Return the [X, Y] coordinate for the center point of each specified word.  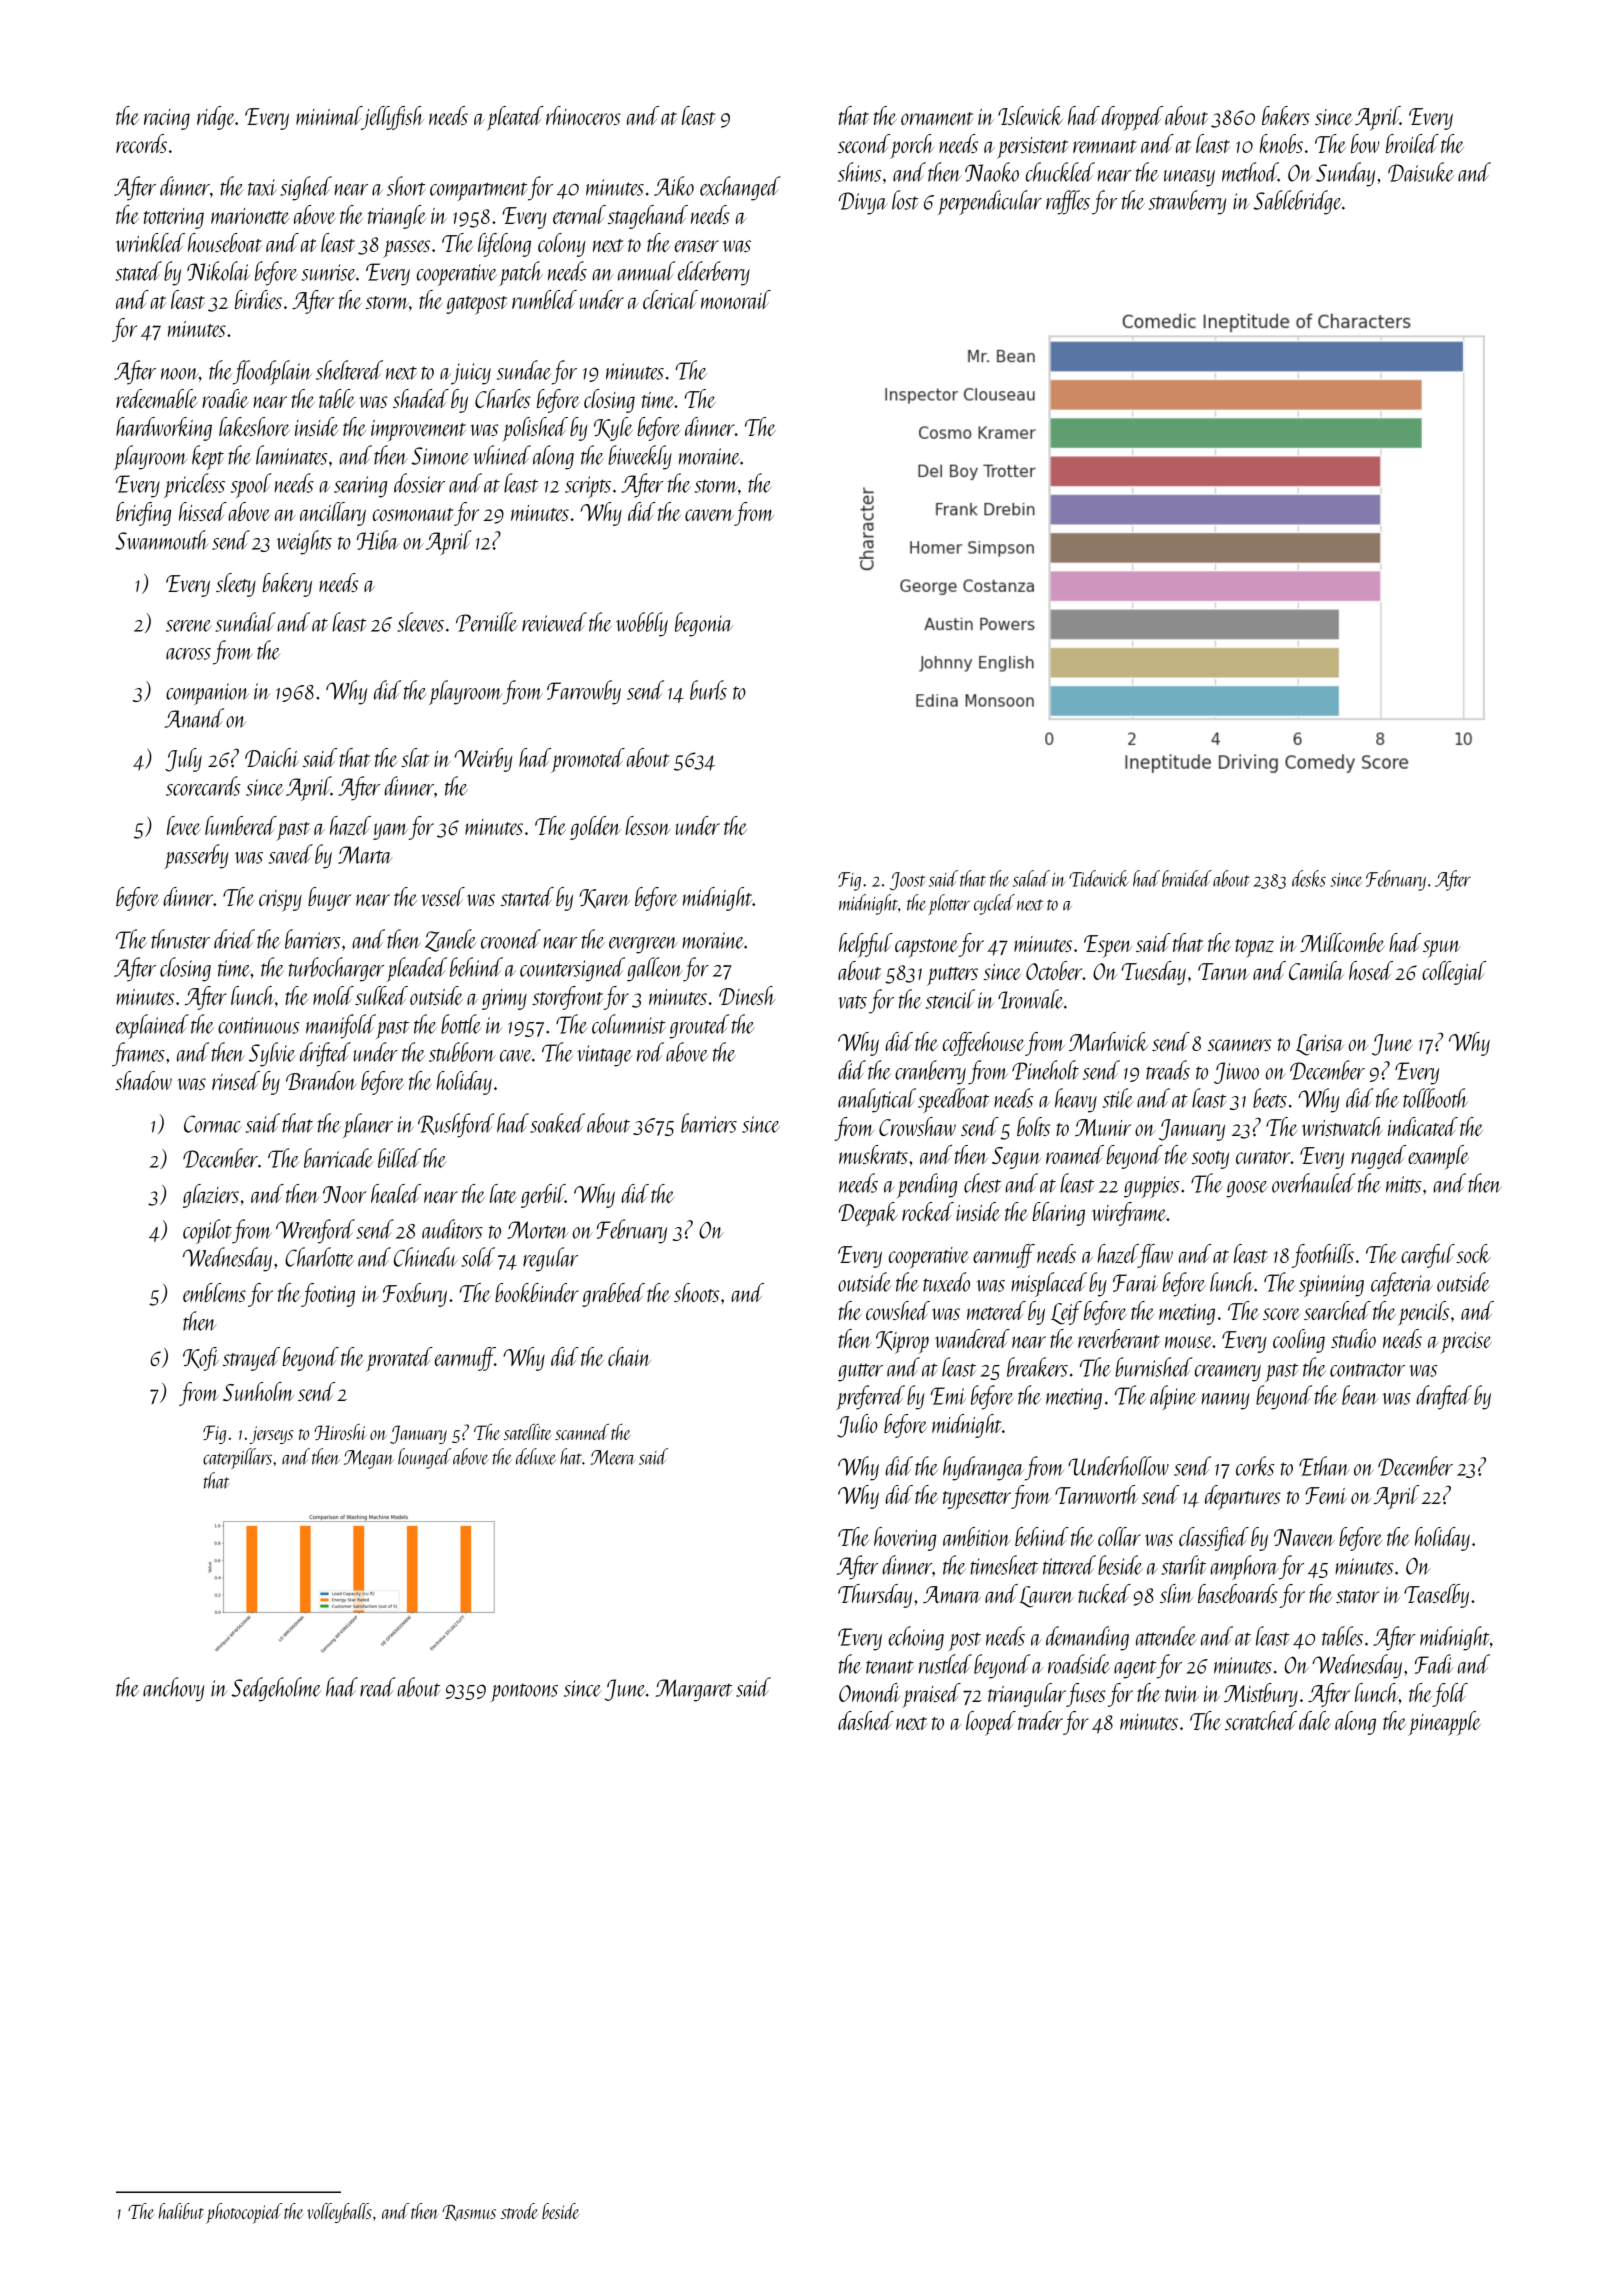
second [864, 143]
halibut [181, 2211]
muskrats [873, 1154]
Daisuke [1421, 172]
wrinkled [150, 242]
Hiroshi [340, 1432]
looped [991, 1723]
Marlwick [1108, 1041]
